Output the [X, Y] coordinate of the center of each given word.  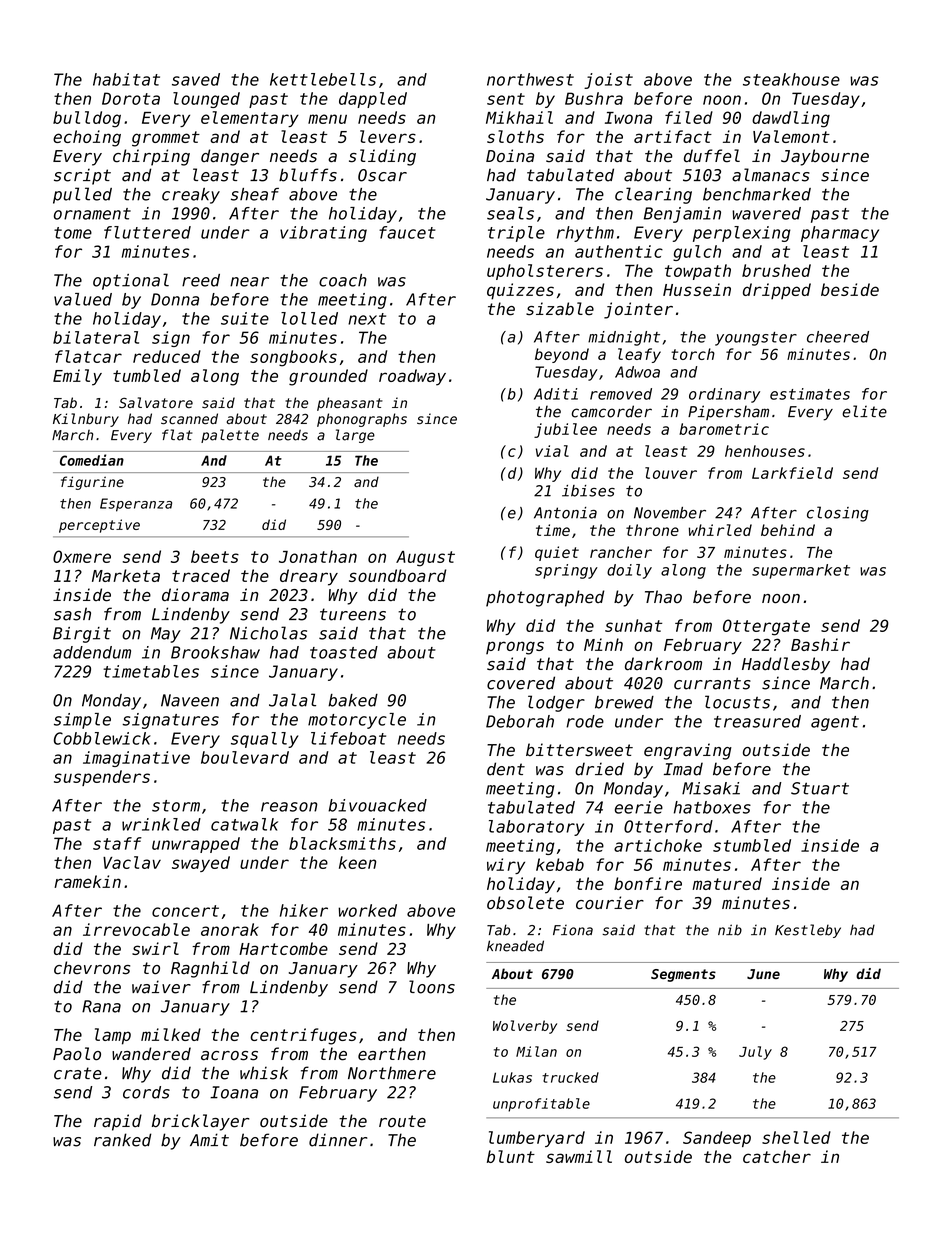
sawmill [579, 1156]
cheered [838, 337]
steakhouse [791, 79]
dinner [338, 1140]
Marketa [126, 575]
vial [552, 451]
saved [196, 79]
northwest [530, 79]
